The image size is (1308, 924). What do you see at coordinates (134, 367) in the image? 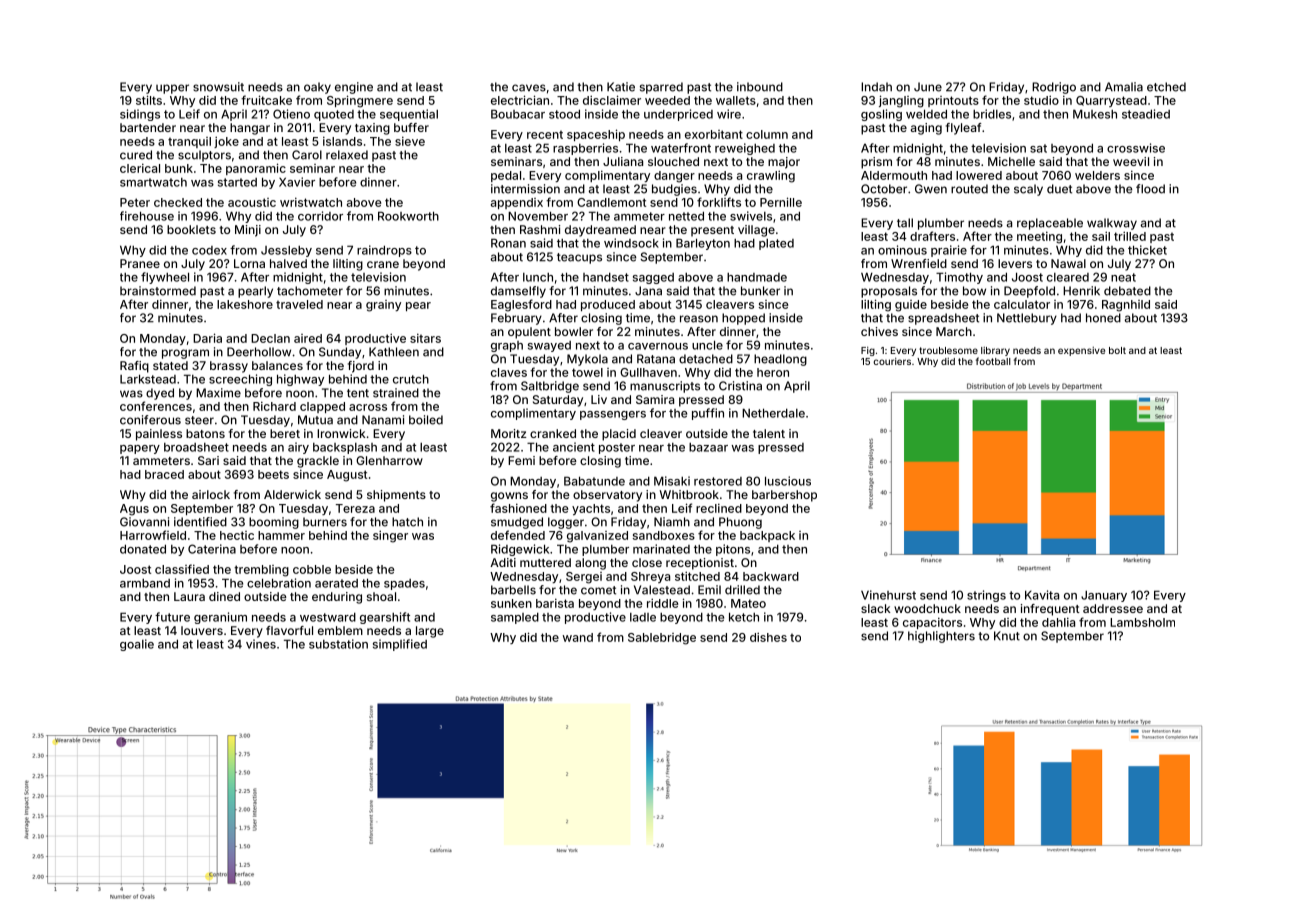
I see `Rafiq` at bounding box center [134, 367].
